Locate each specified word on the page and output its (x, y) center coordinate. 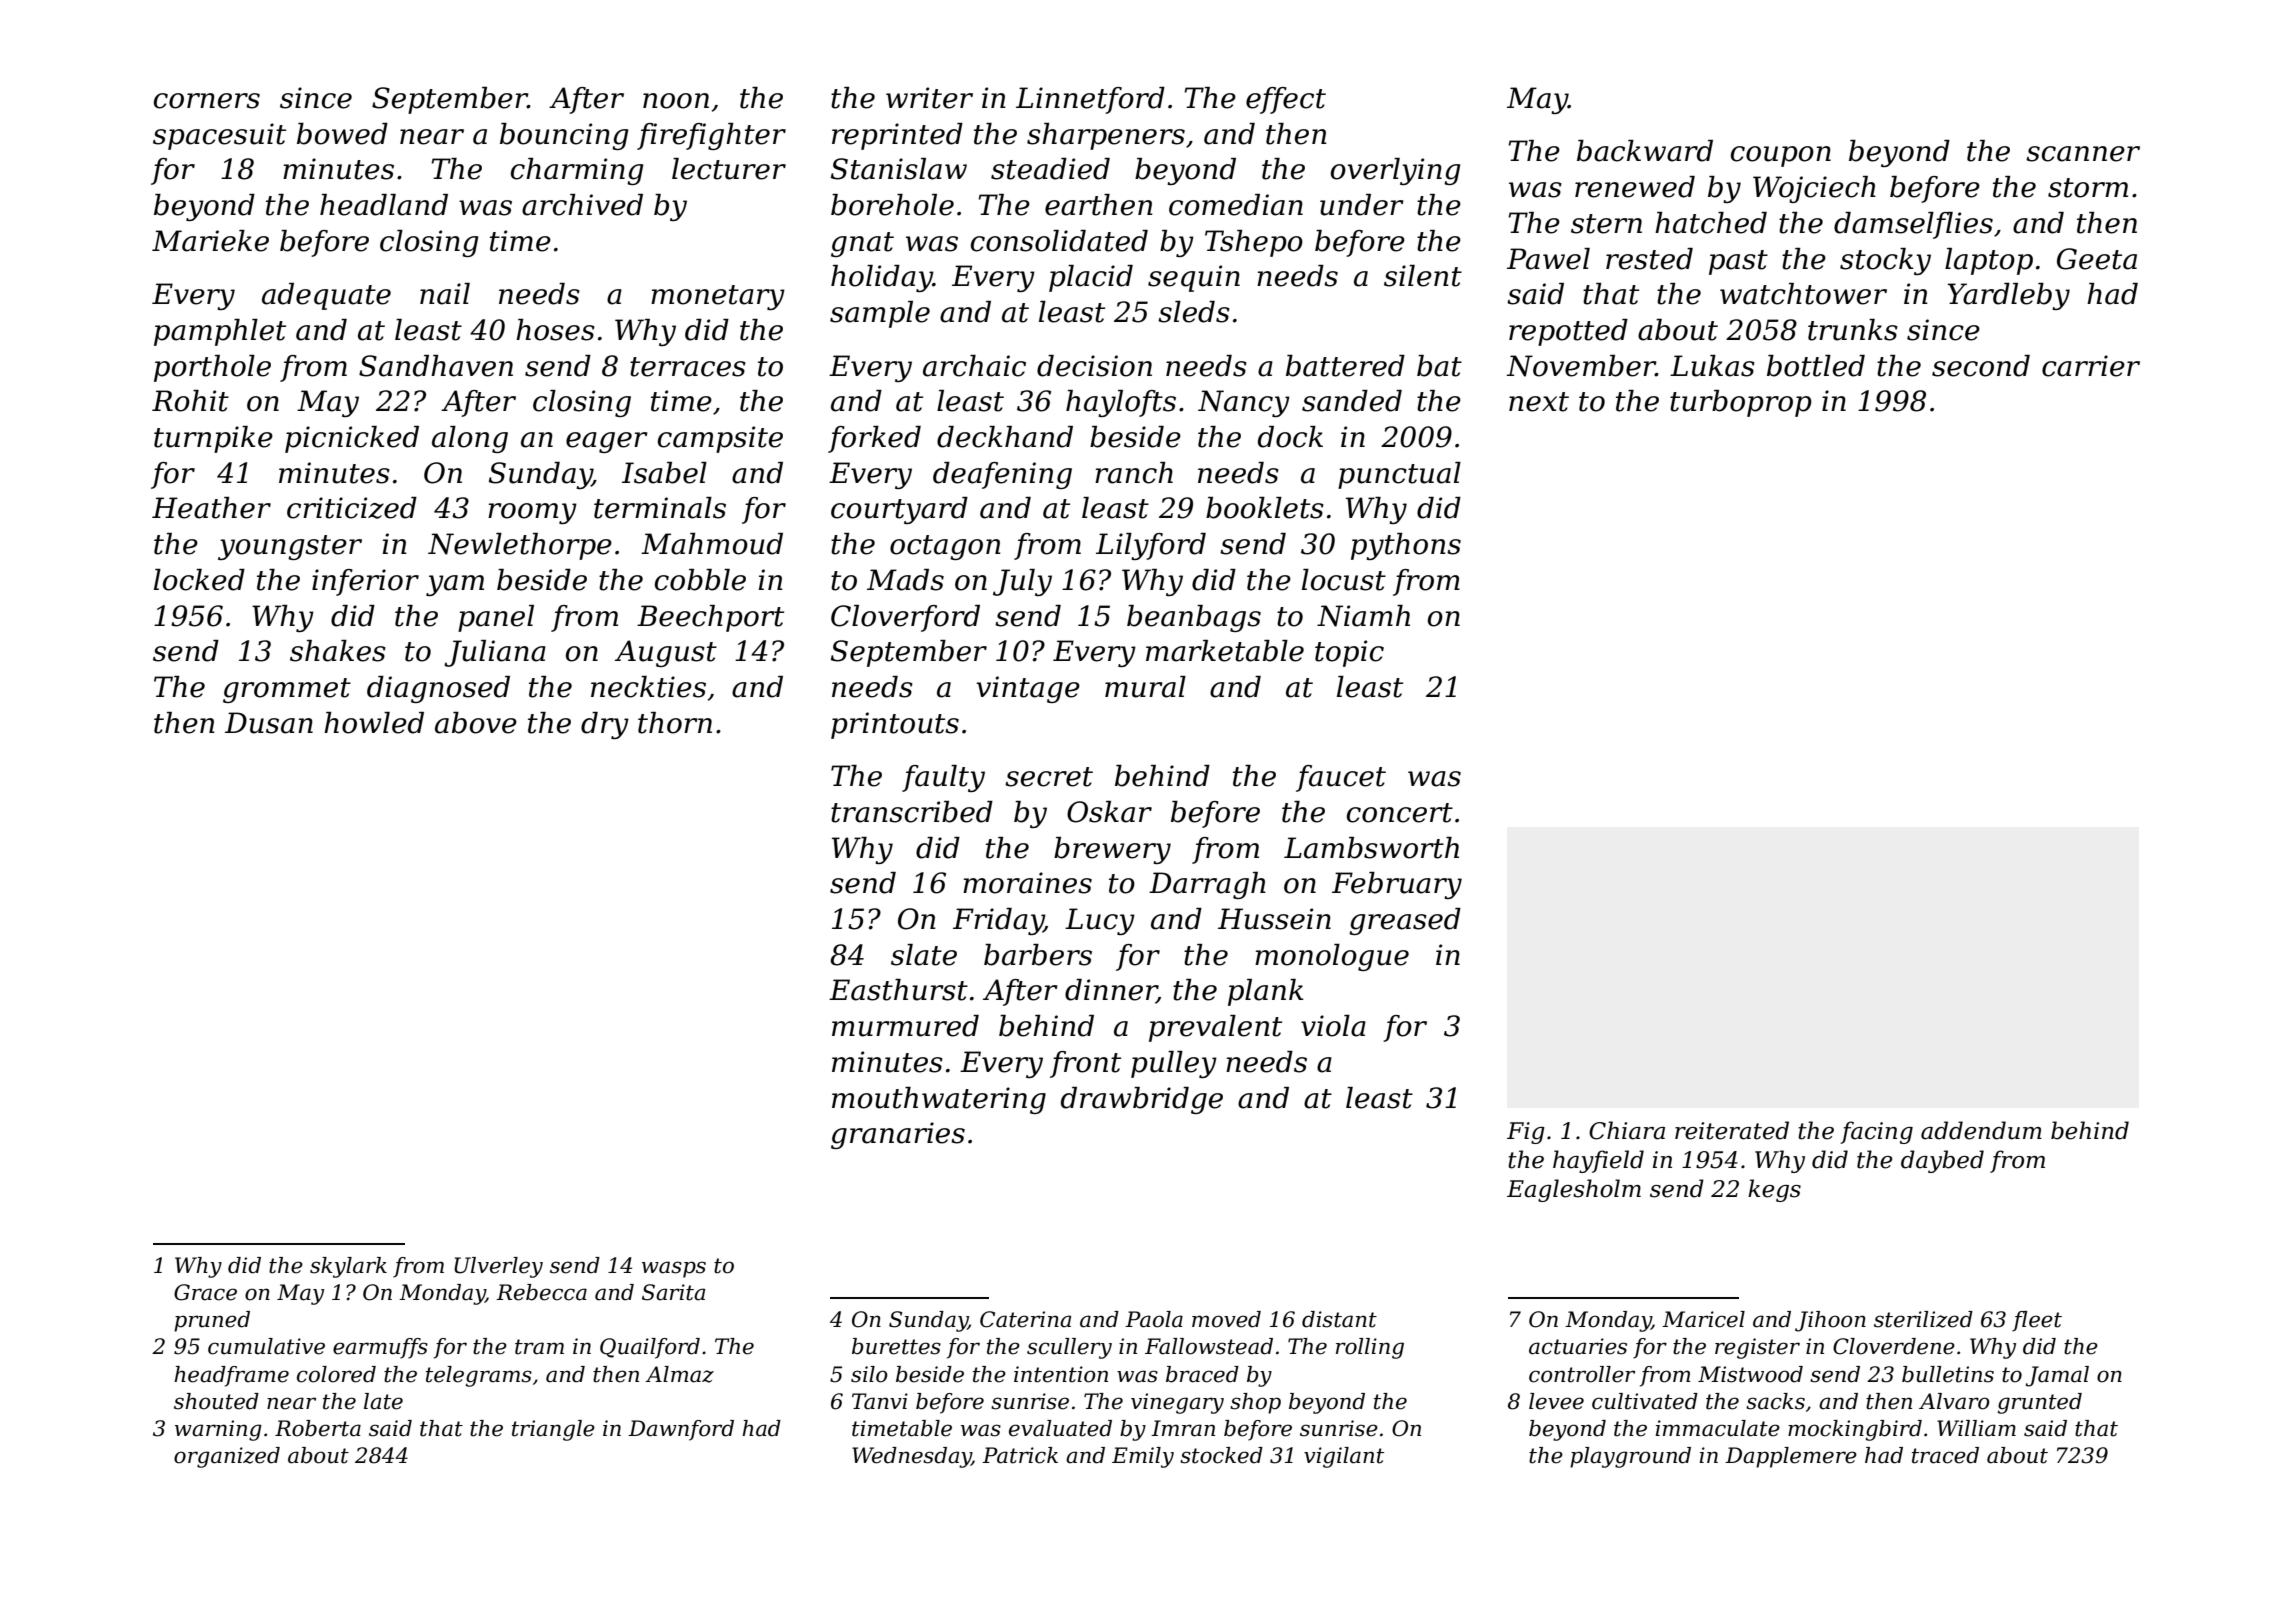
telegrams (479, 1376)
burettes (896, 1346)
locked (199, 580)
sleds (1194, 312)
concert (1400, 813)
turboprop (1741, 403)
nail (445, 294)
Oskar (1109, 812)
